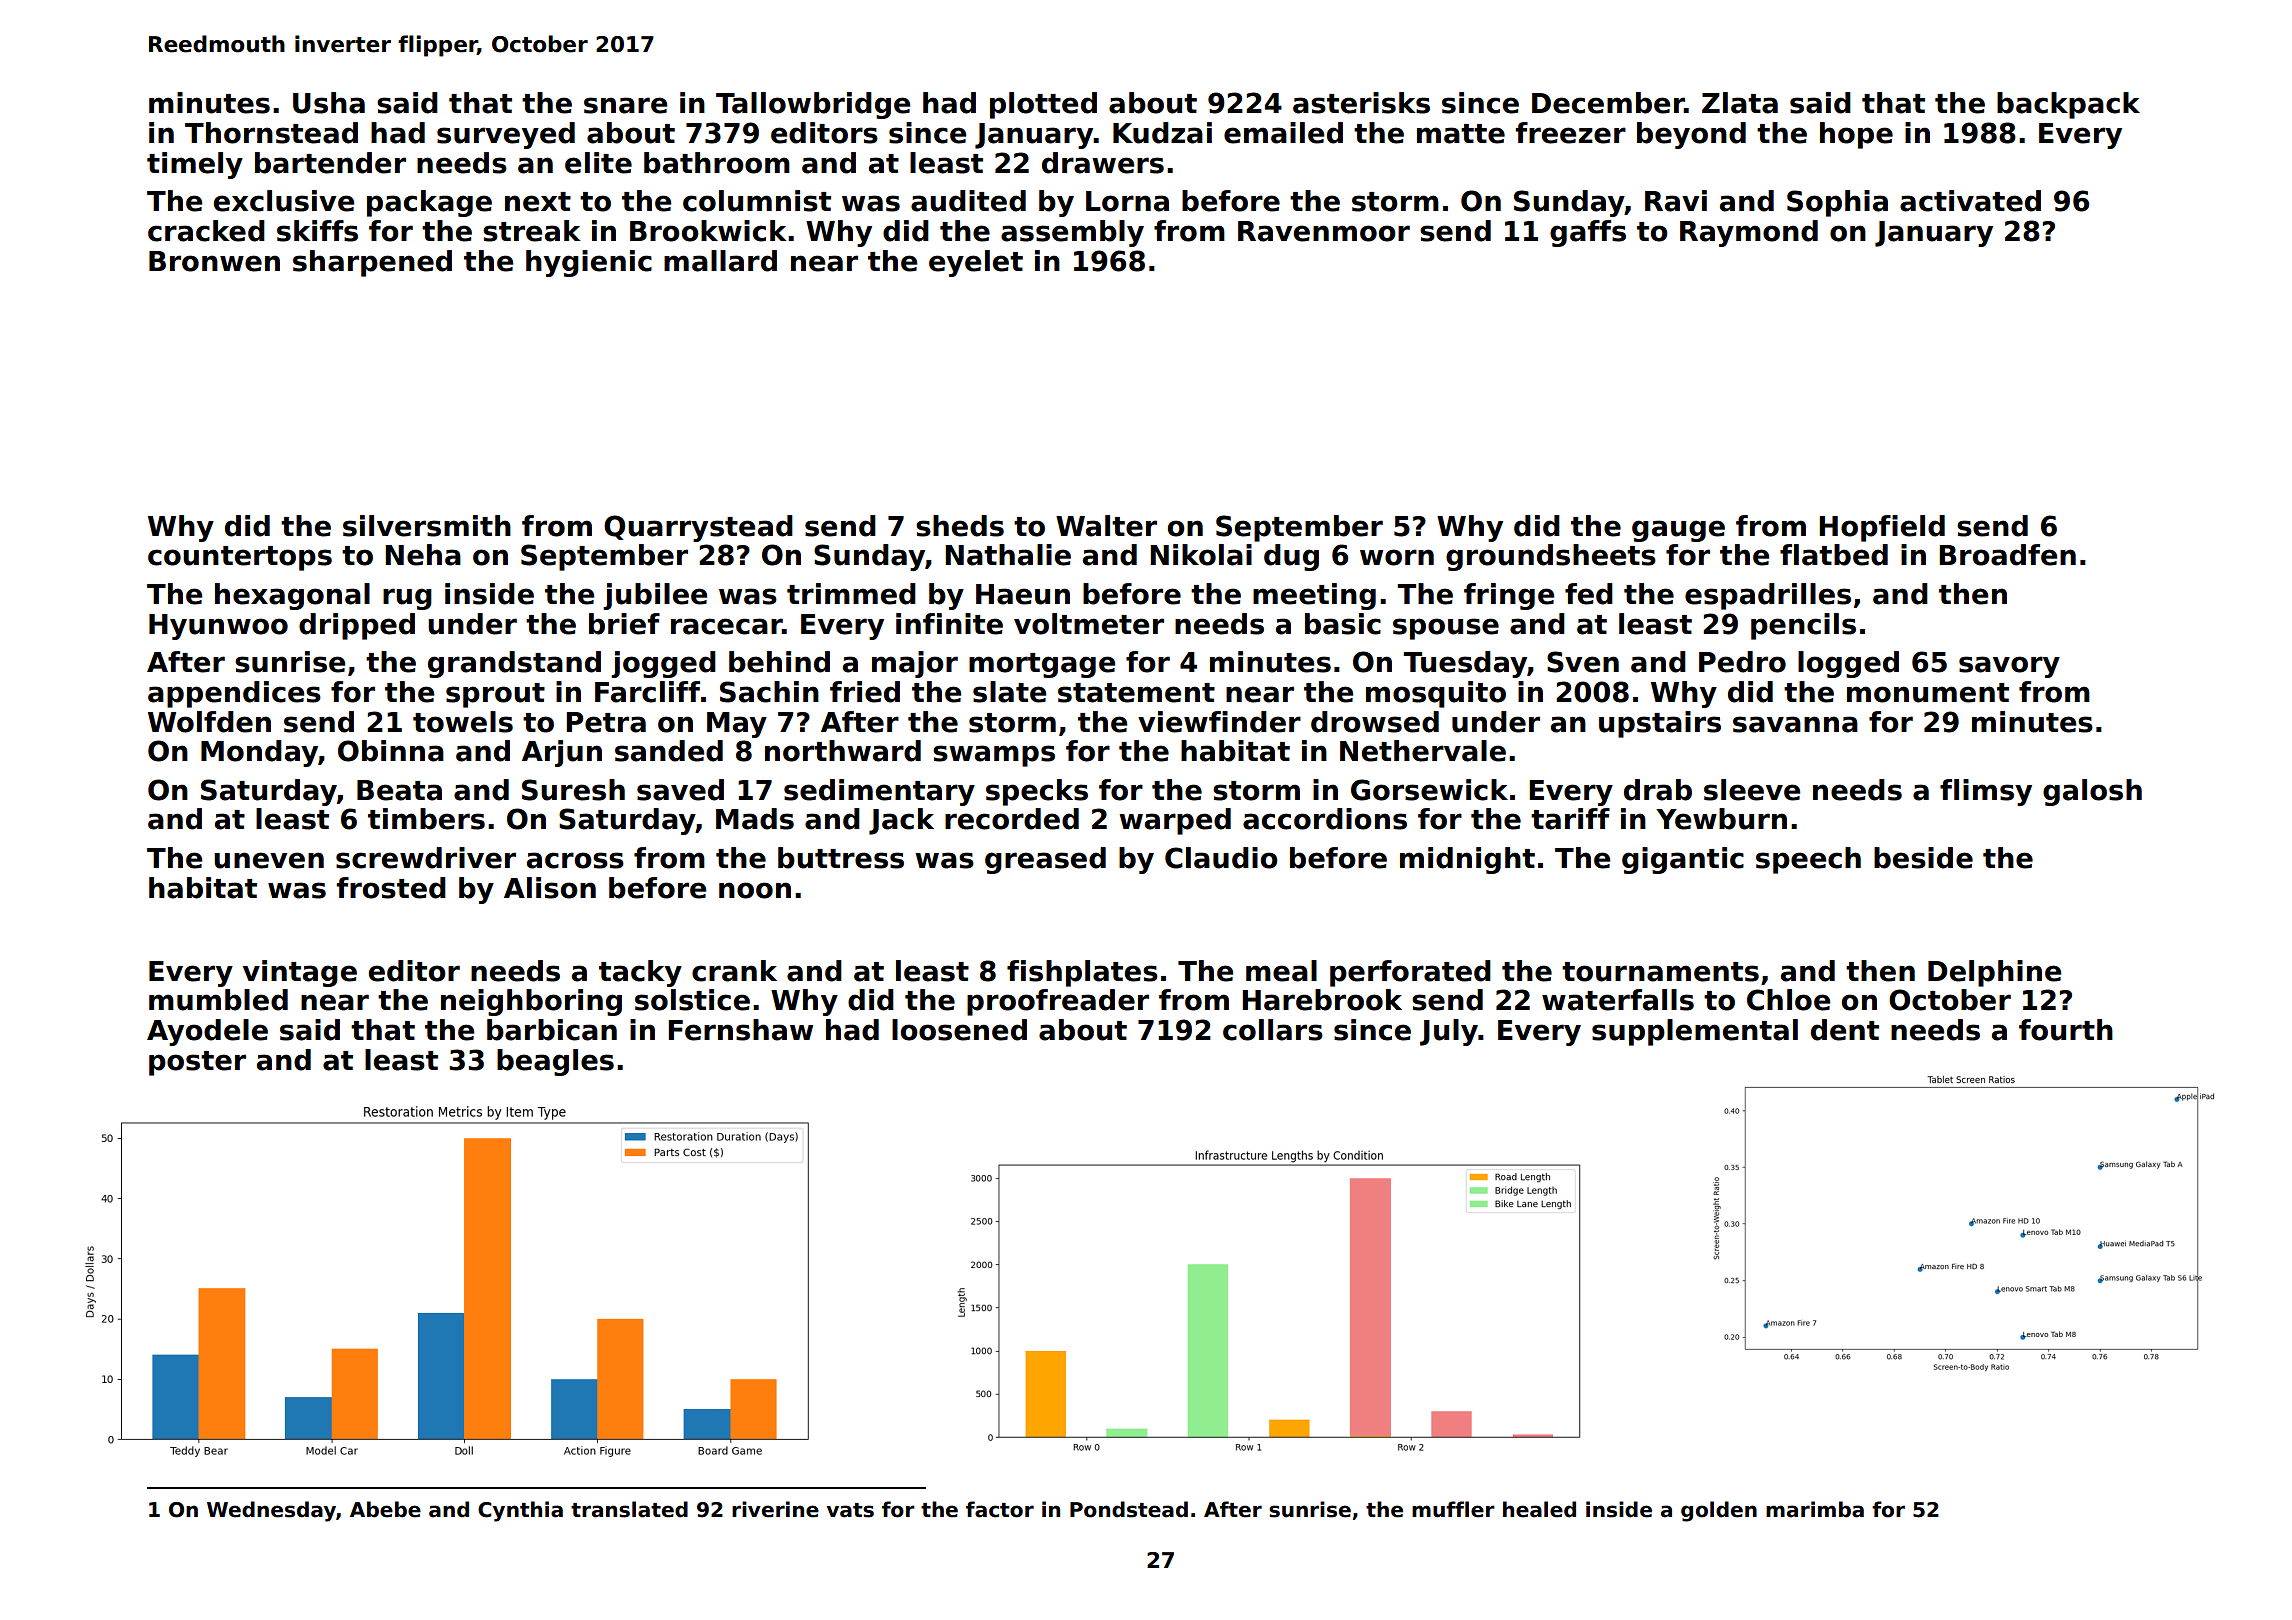 The width and height of the screenshot is (2292, 1620). What do you see at coordinates (775, 1509) in the screenshot?
I see `riverine` at bounding box center [775, 1509].
